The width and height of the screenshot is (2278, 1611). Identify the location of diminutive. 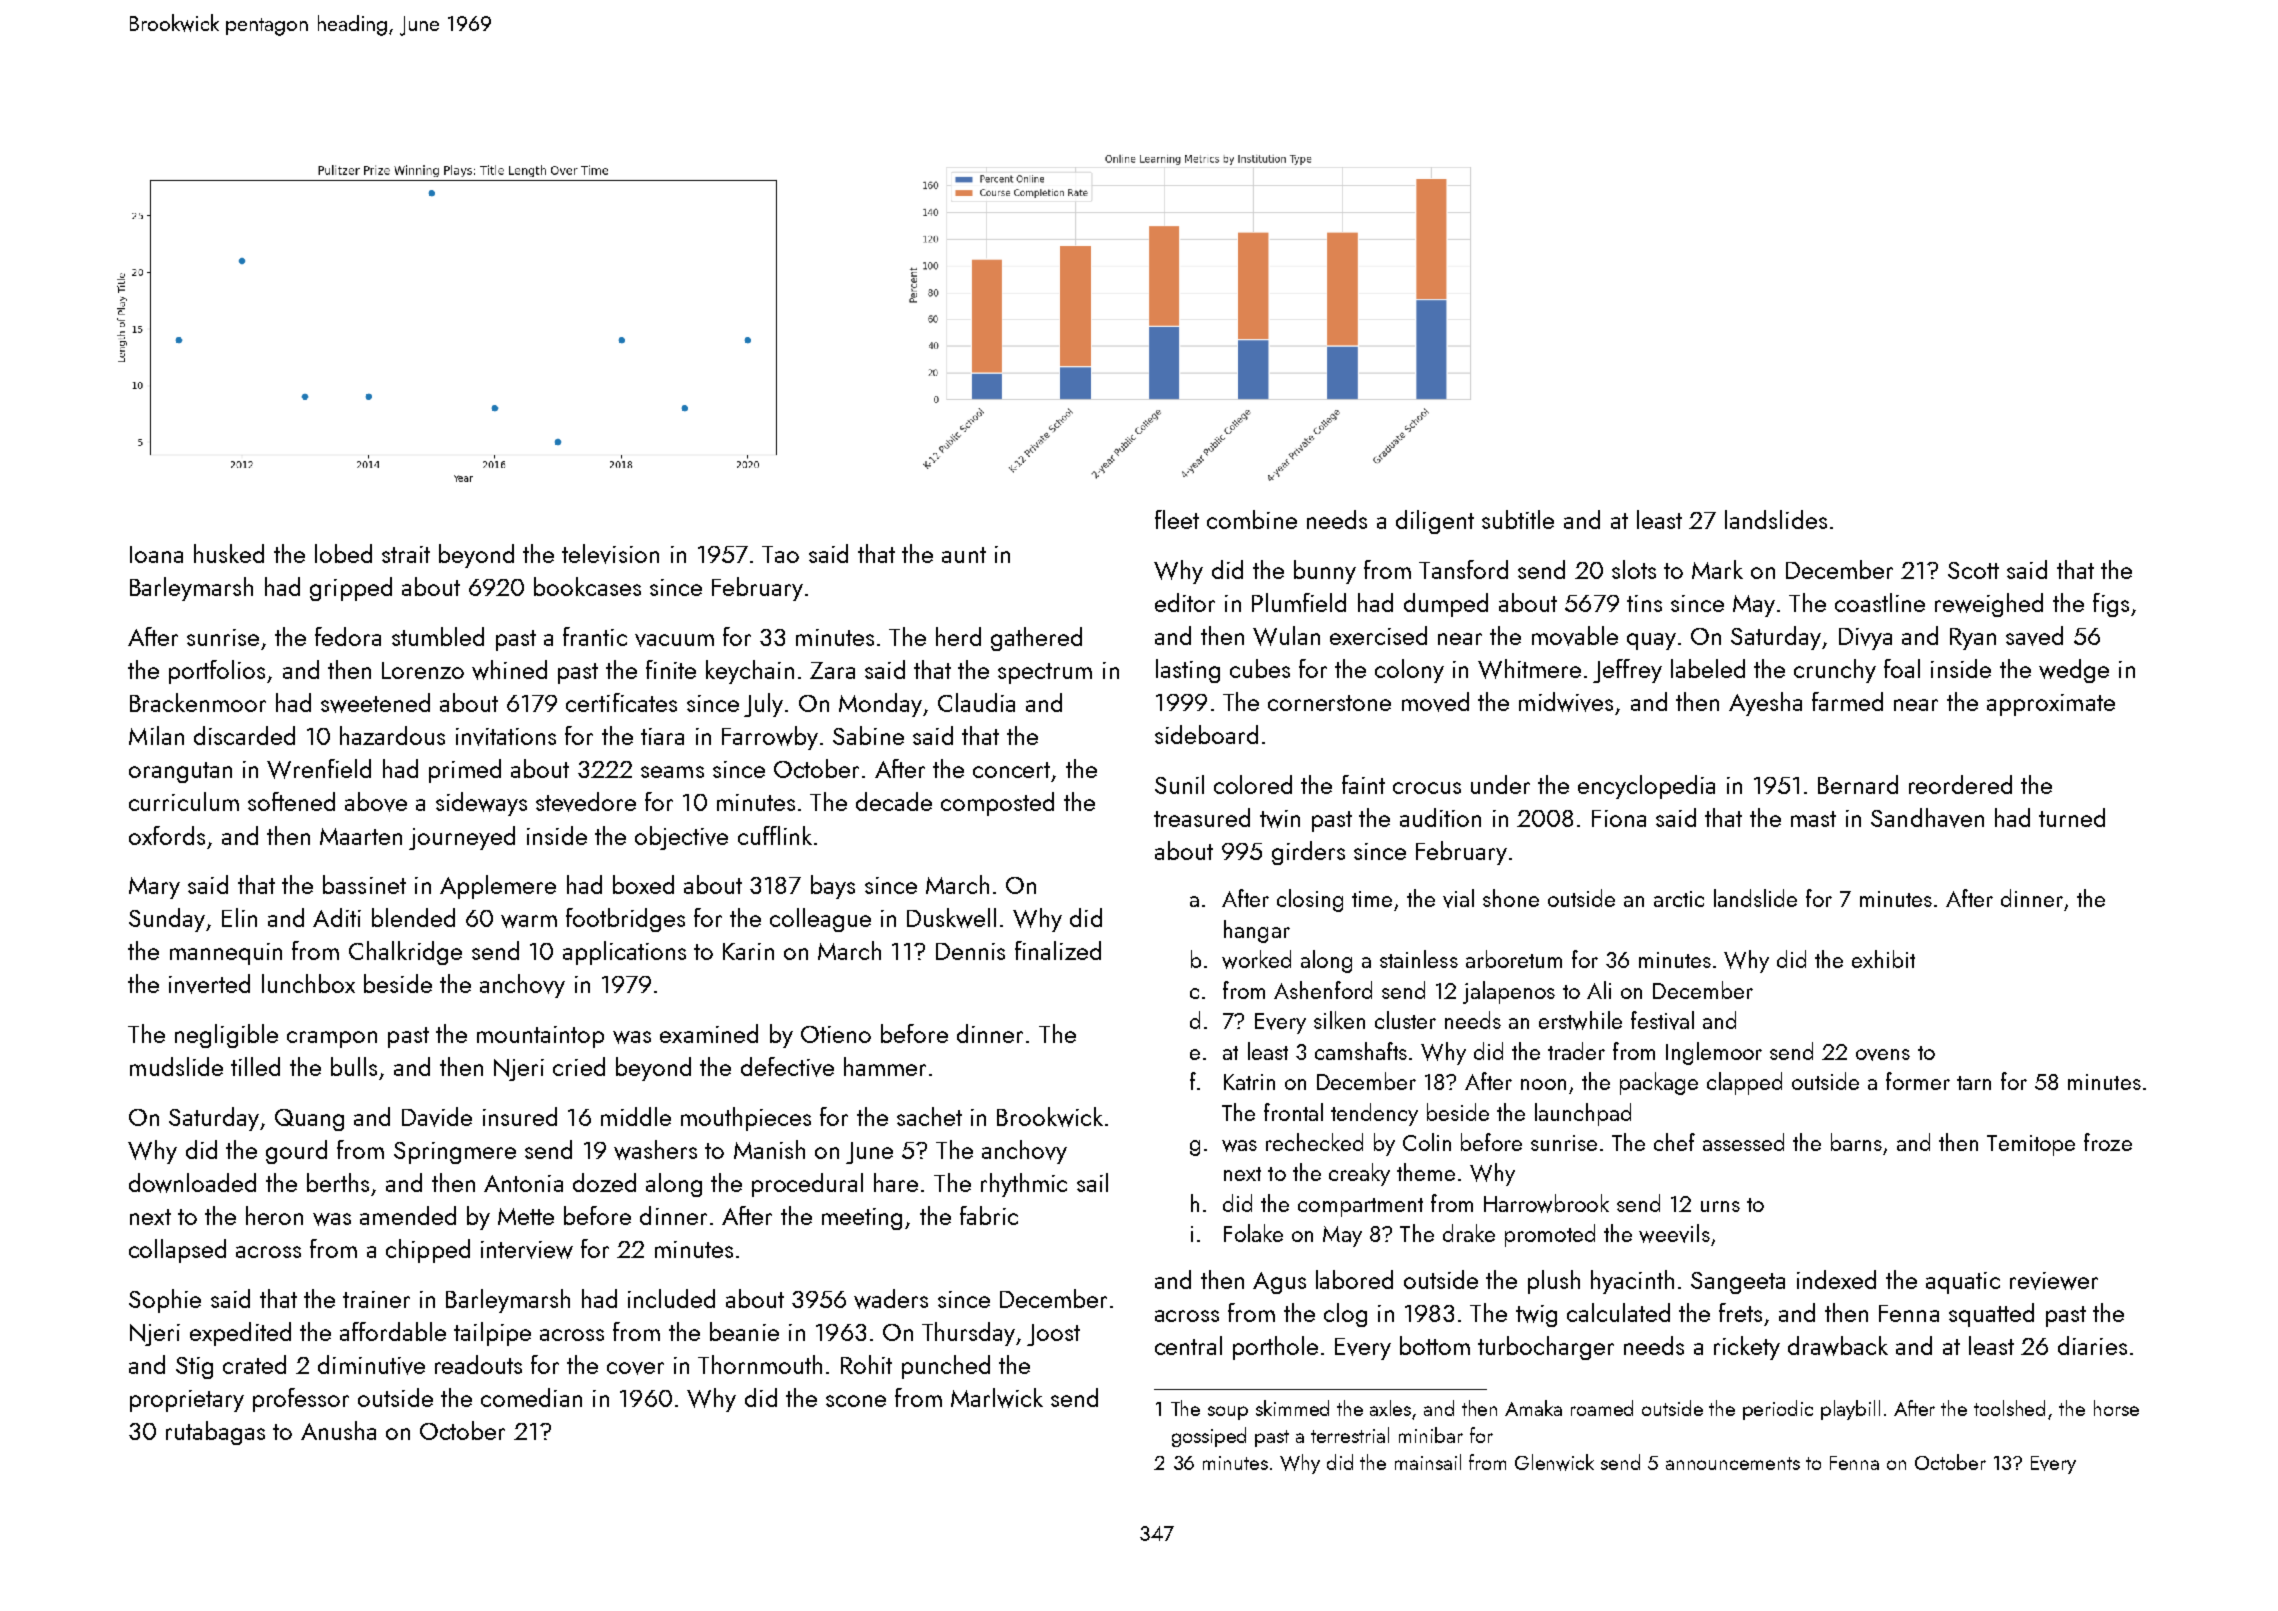
(371, 1365).
